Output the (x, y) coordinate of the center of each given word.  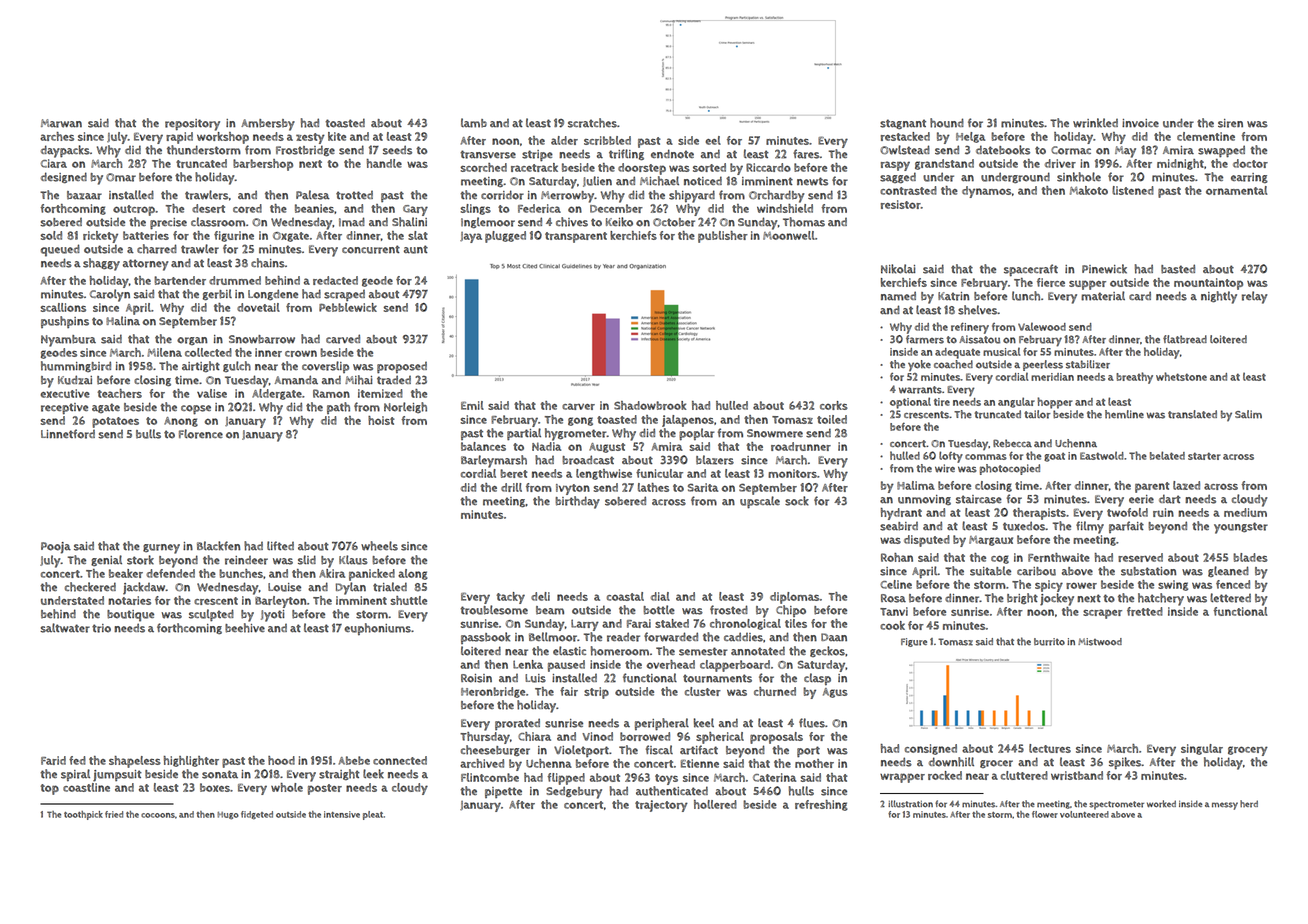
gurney (161, 549)
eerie (1141, 499)
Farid (53, 760)
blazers (715, 460)
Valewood (1042, 326)
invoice (1140, 123)
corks (834, 405)
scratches (592, 123)
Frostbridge (305, 150)
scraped (344, 295)
